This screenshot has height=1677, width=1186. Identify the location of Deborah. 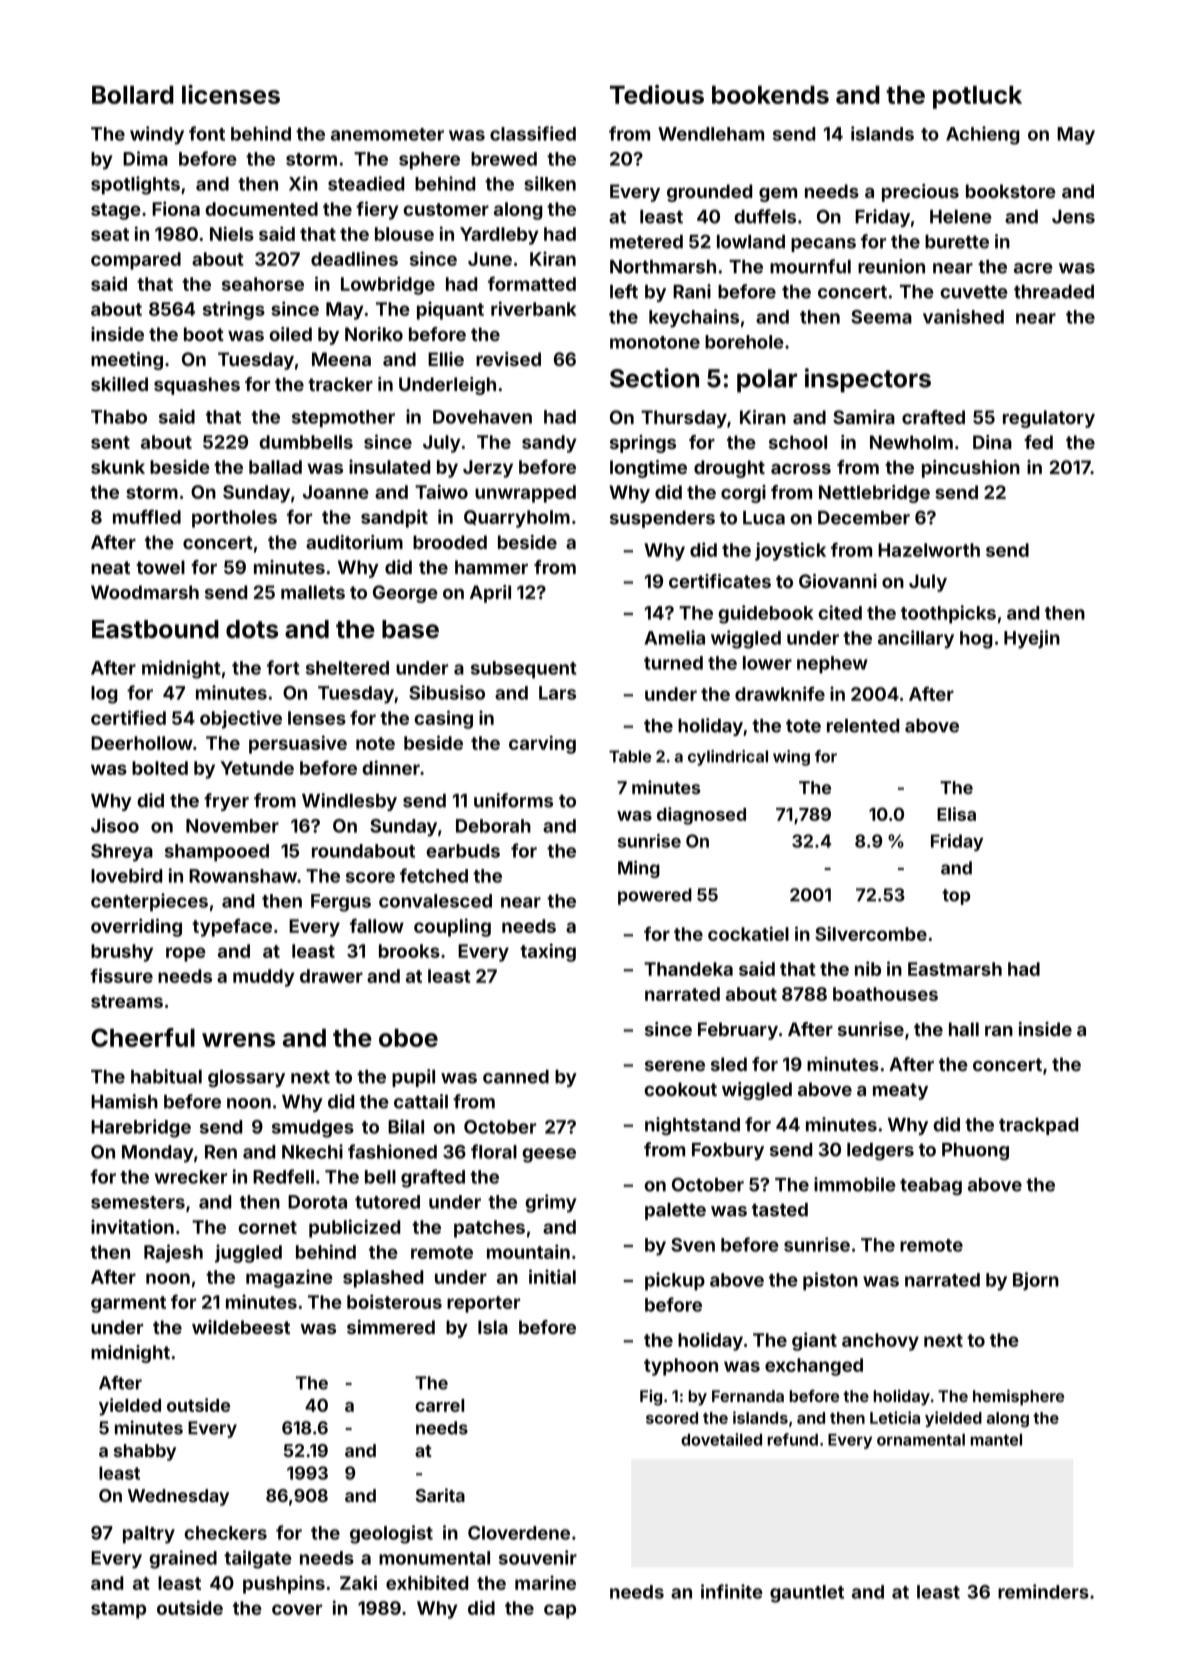
(493, 826).
